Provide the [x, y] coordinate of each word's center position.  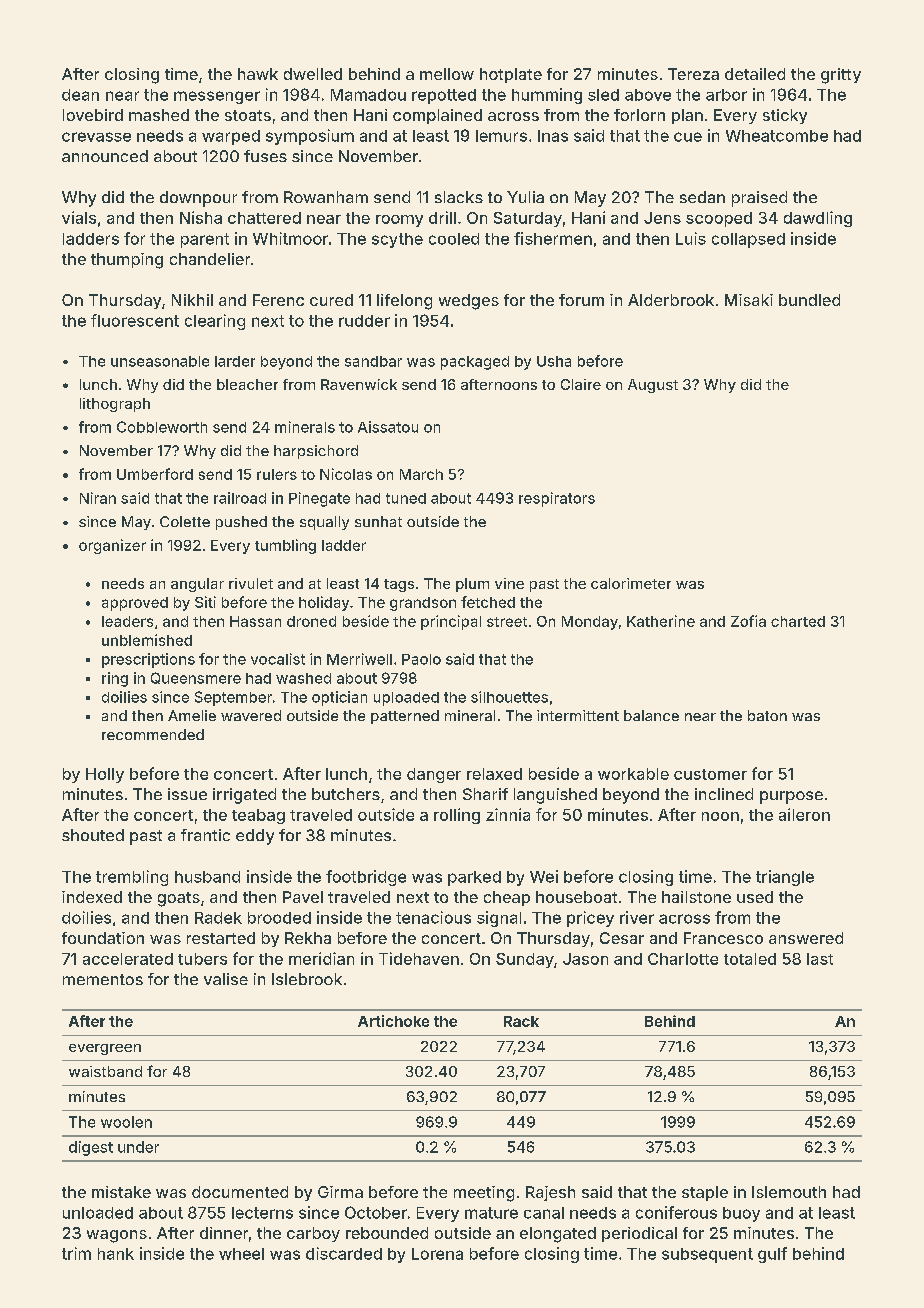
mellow [447, 74]
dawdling [818, 219]
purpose [791, 797]
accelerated [128, 959]
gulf [772, 1255]
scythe [397, 240]
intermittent [578, 715]
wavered [251, 715]
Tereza [693, 74]
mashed [159, 115]
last [820, 959]
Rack [521, 1021]
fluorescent [135, 320]
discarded [344, 1253]
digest [91, 1148]
